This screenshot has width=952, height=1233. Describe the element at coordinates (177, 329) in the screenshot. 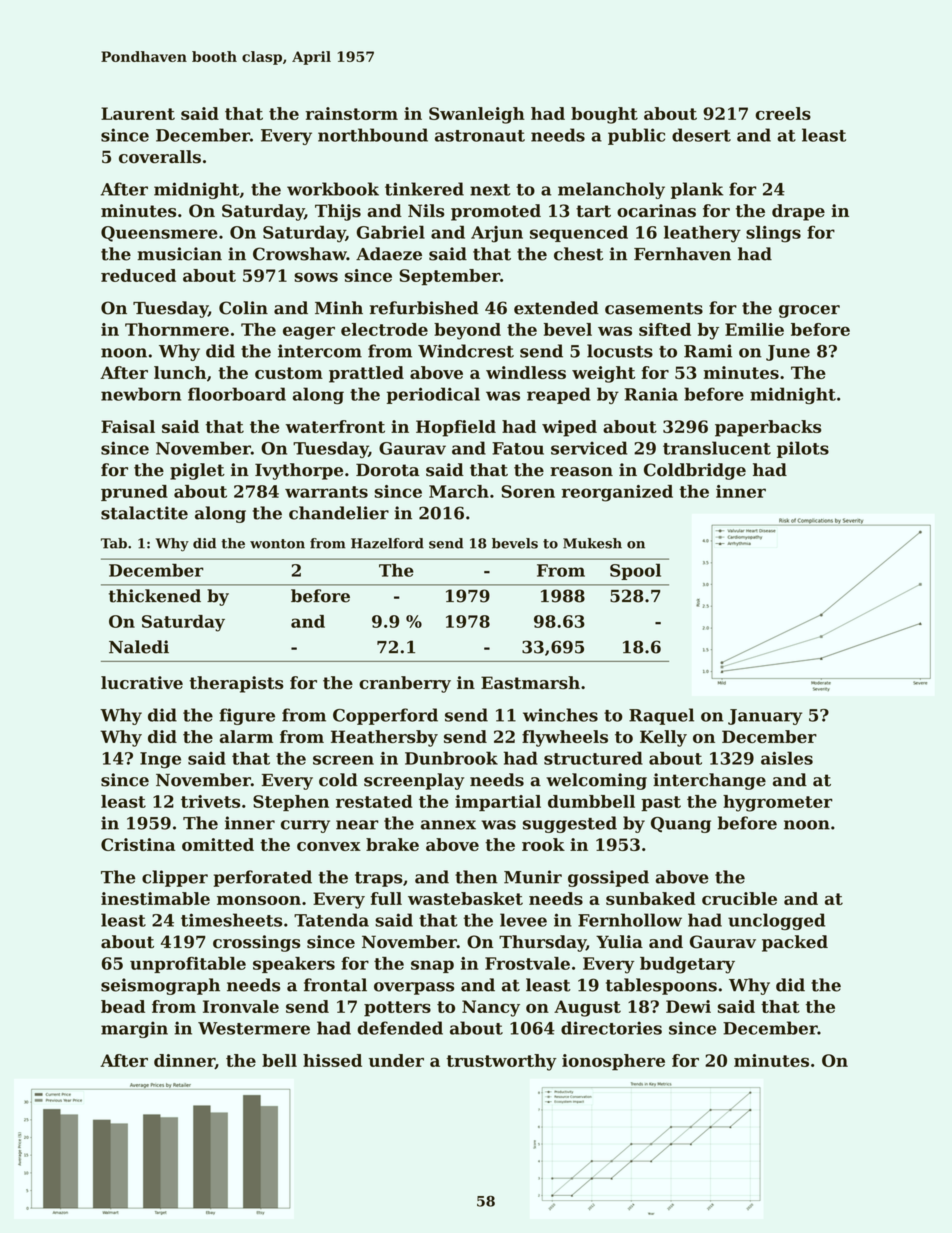

I see `Thornmere` at that location.
